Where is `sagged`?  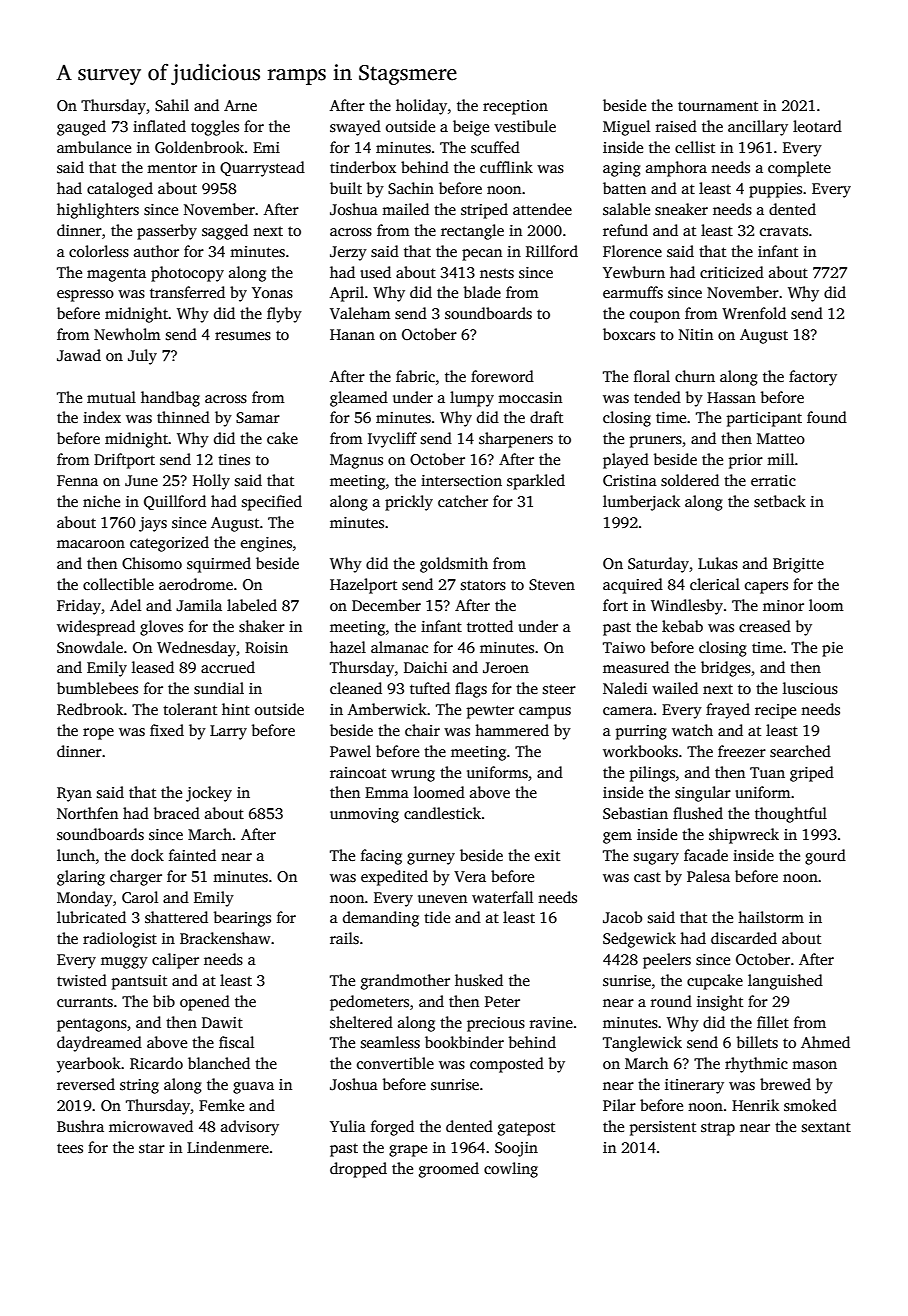 sagged is located at coordinates (225, 232).
